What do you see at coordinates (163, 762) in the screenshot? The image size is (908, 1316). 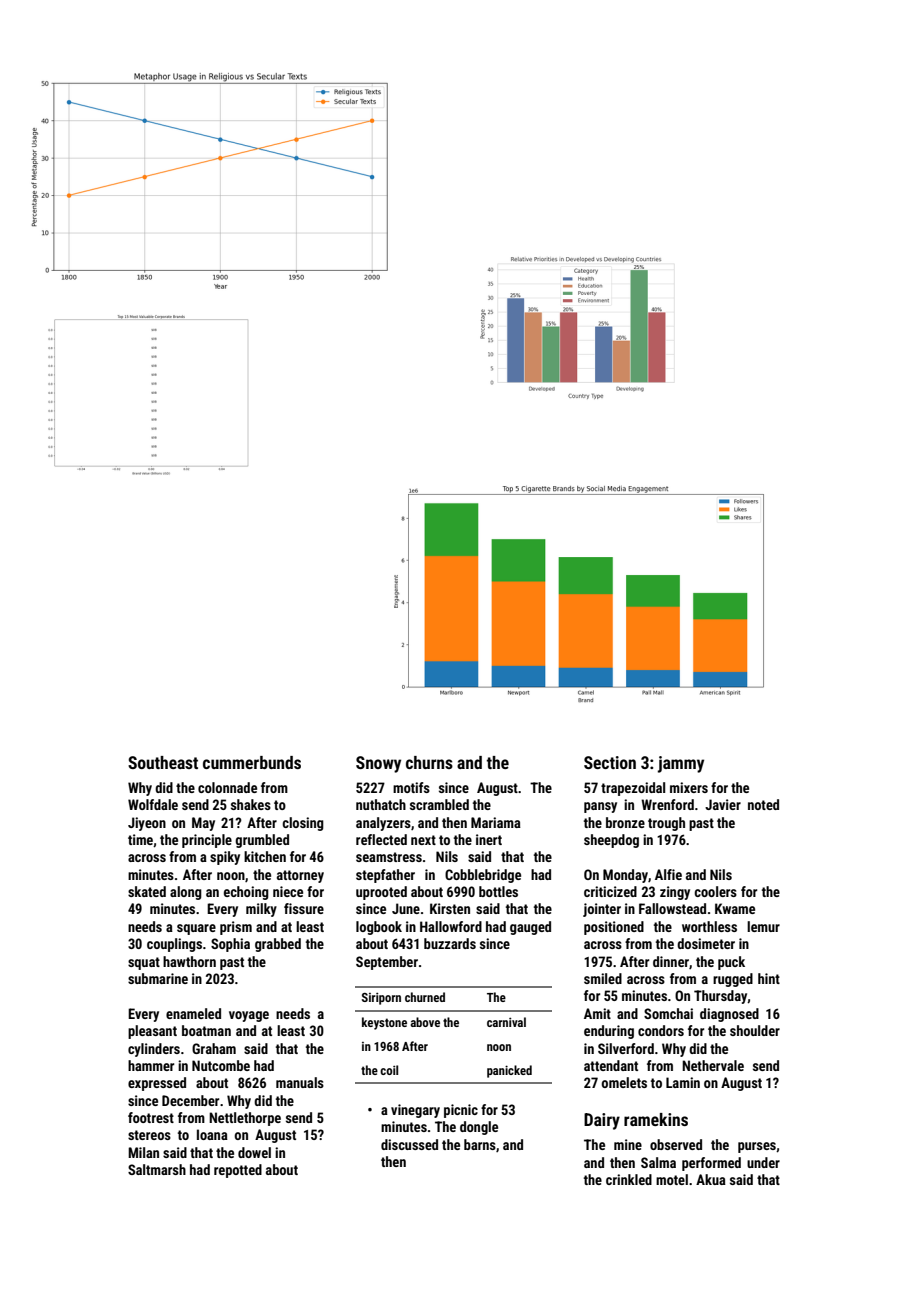 I see `Southeast` at bounding box center [163, 762].
